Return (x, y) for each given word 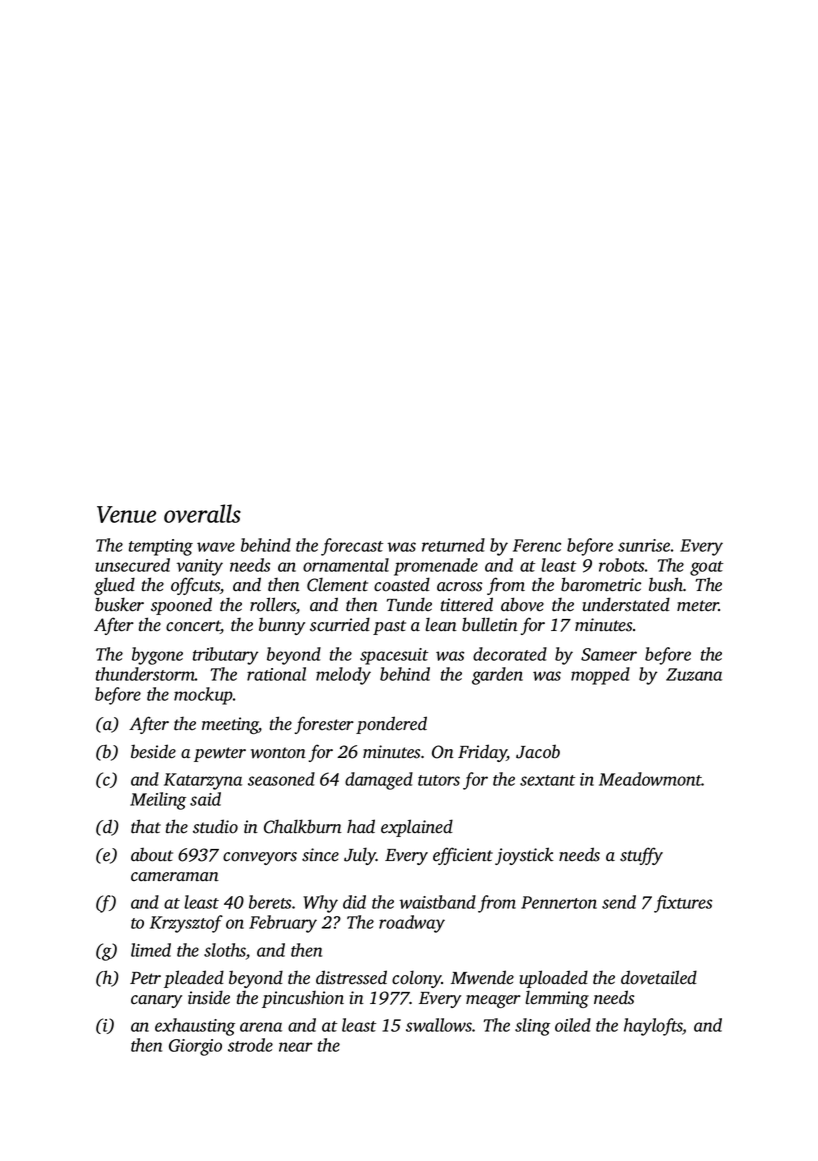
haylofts (653, 1027)
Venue (126, 514)
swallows (439, 1025)
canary (156, 1001)
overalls (202, 513)
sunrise (644, 545)
